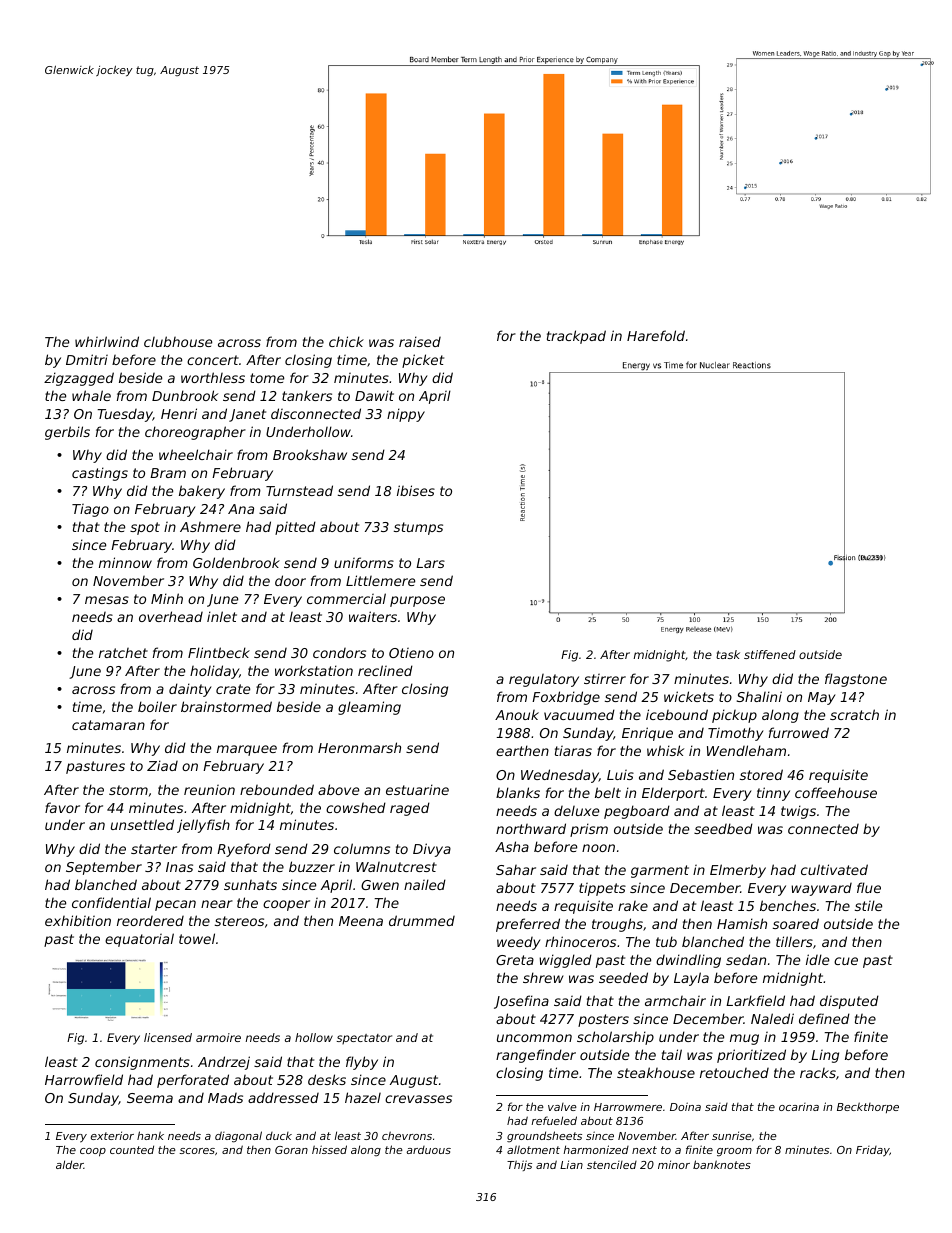 The height and width of the document is (1233, 952). What do you see at coordinates (178, 341) in the document?
I see `clubhouse` at bounding box center [178, 341].
